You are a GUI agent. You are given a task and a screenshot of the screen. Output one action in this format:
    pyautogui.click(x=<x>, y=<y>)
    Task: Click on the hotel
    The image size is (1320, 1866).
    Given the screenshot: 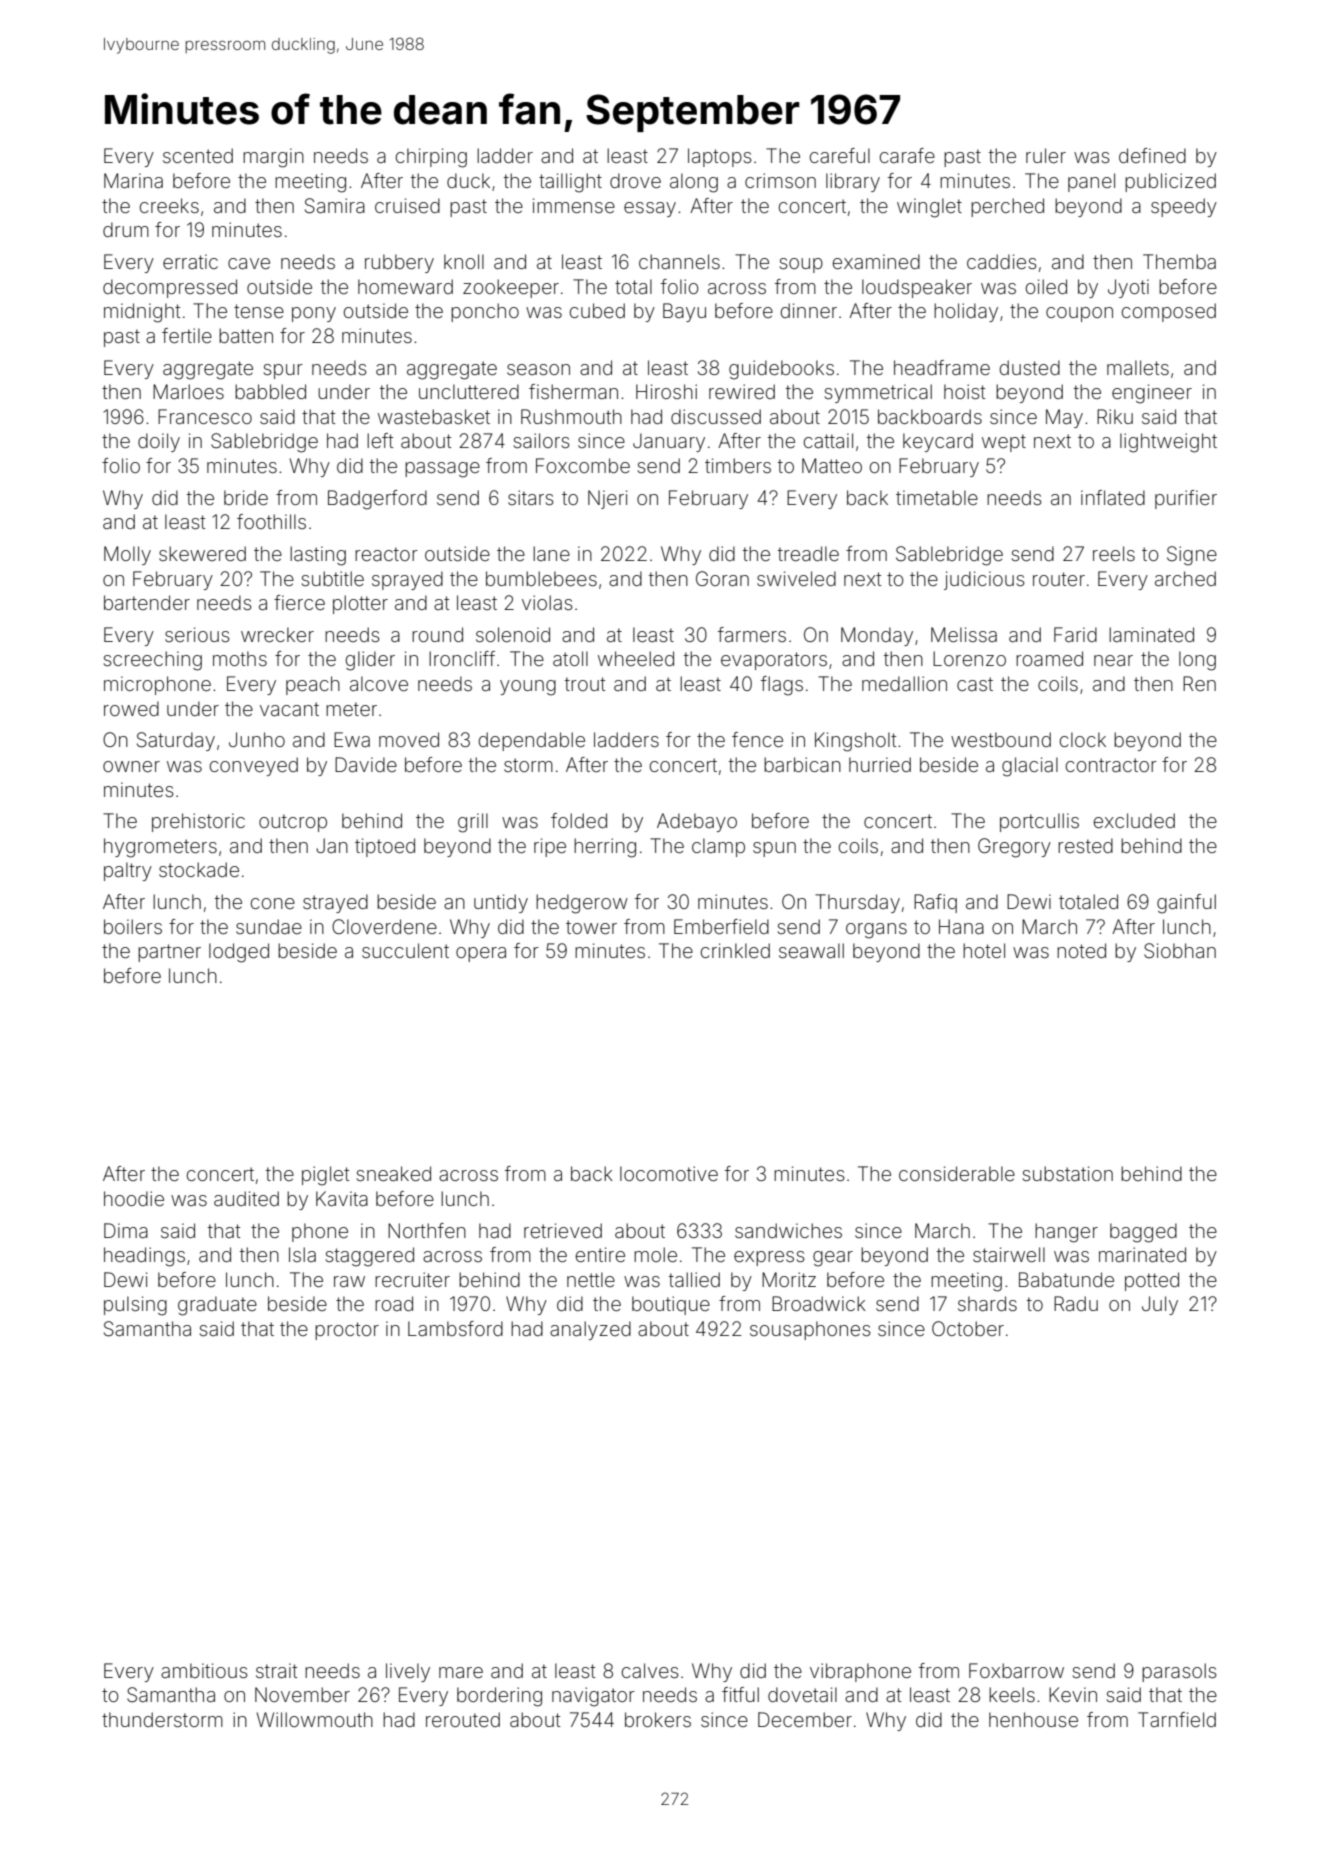 What is the action you would take?
    pyautogui.click(x=984, y=950)
